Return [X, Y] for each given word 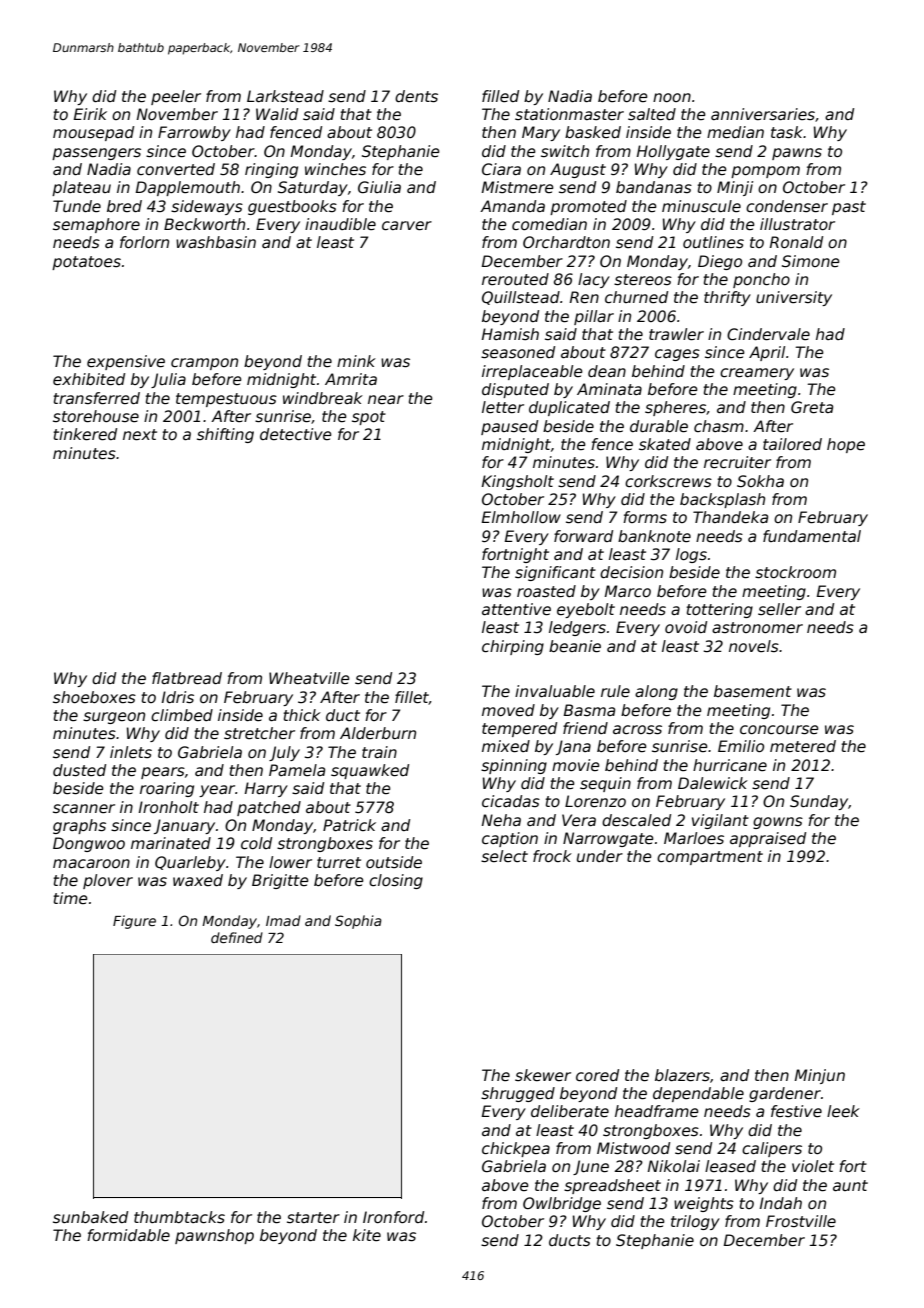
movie [576, 765]
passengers [96, 154]
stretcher [259, 733]
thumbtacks [179, 1217]
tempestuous [226, 400]
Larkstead [285, 96]
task [787, 132]
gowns [778, 823]
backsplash [722, 500]
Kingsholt [518, 482]
